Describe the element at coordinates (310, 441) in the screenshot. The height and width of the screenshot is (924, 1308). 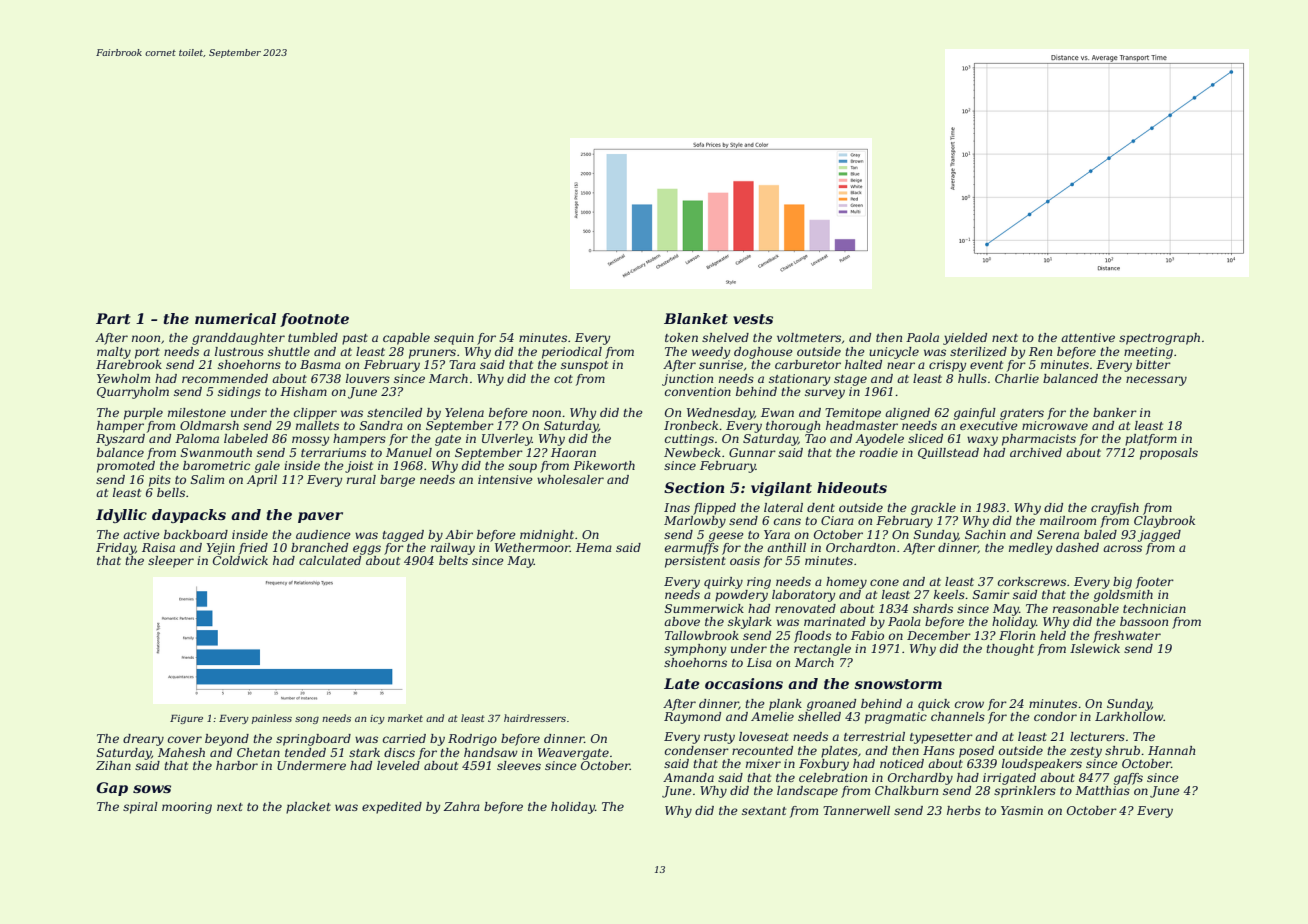
I see `mossy` at that location.
